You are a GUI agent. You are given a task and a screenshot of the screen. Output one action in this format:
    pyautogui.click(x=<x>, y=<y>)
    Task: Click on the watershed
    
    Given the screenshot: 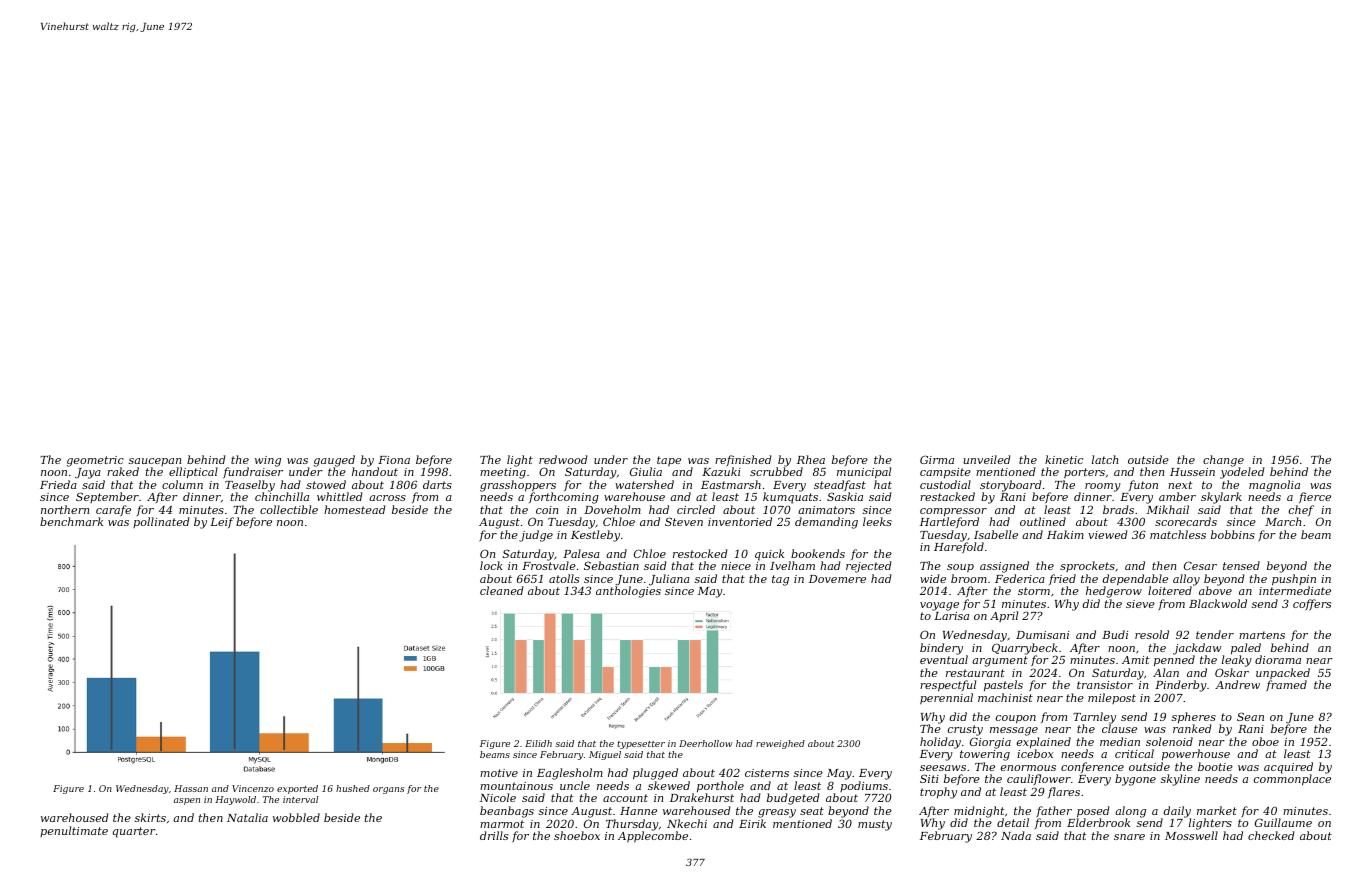 What is the action you would take?
    pyautogui.click(x=644, y=484)
